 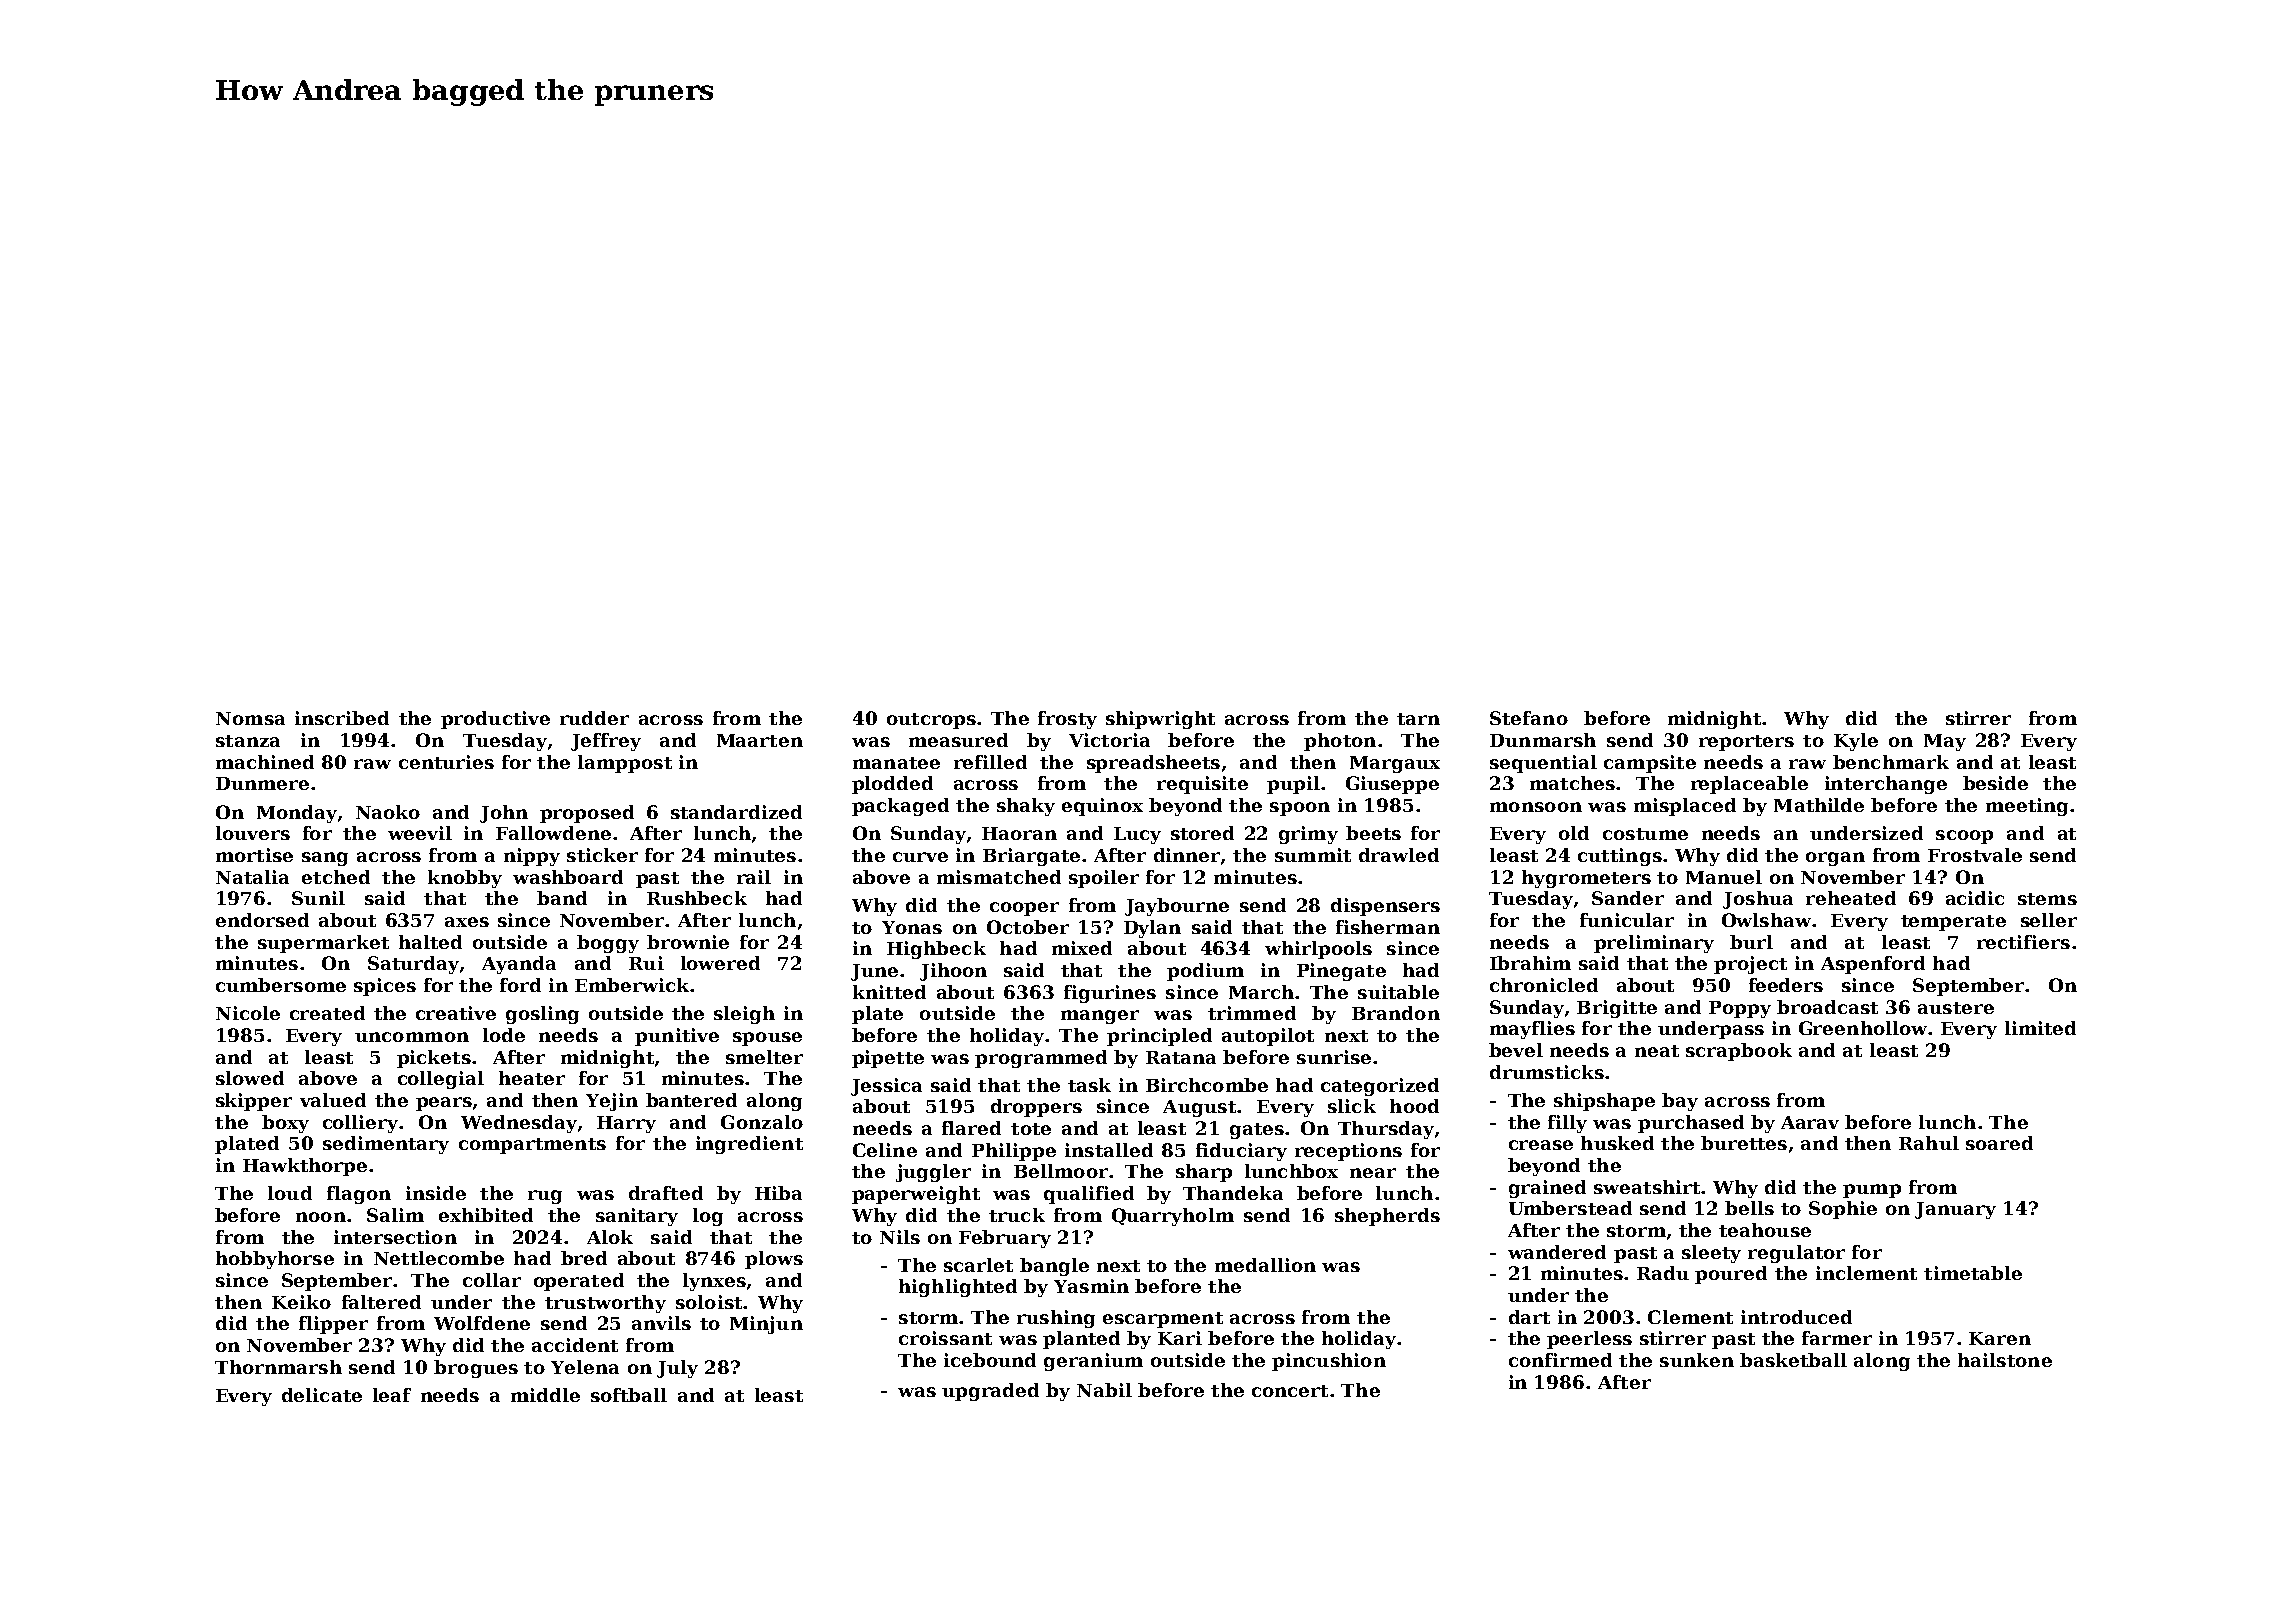 What do you see at coordinates (666, 1193) in the page?
I see `drafted` at bounding box center [666, 1193].
